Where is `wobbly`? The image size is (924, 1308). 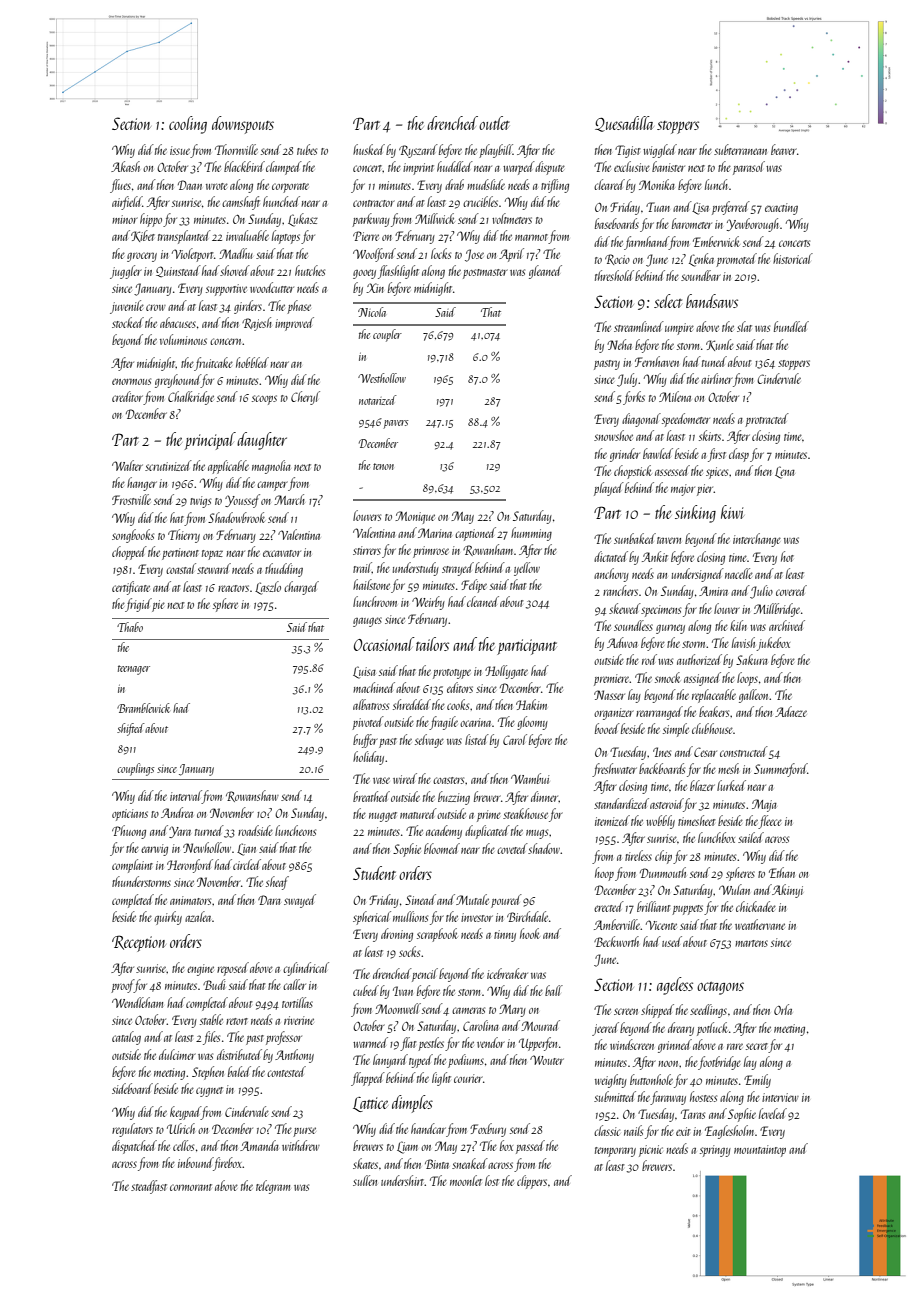
wobbly is located at coordinates (660, 822).
